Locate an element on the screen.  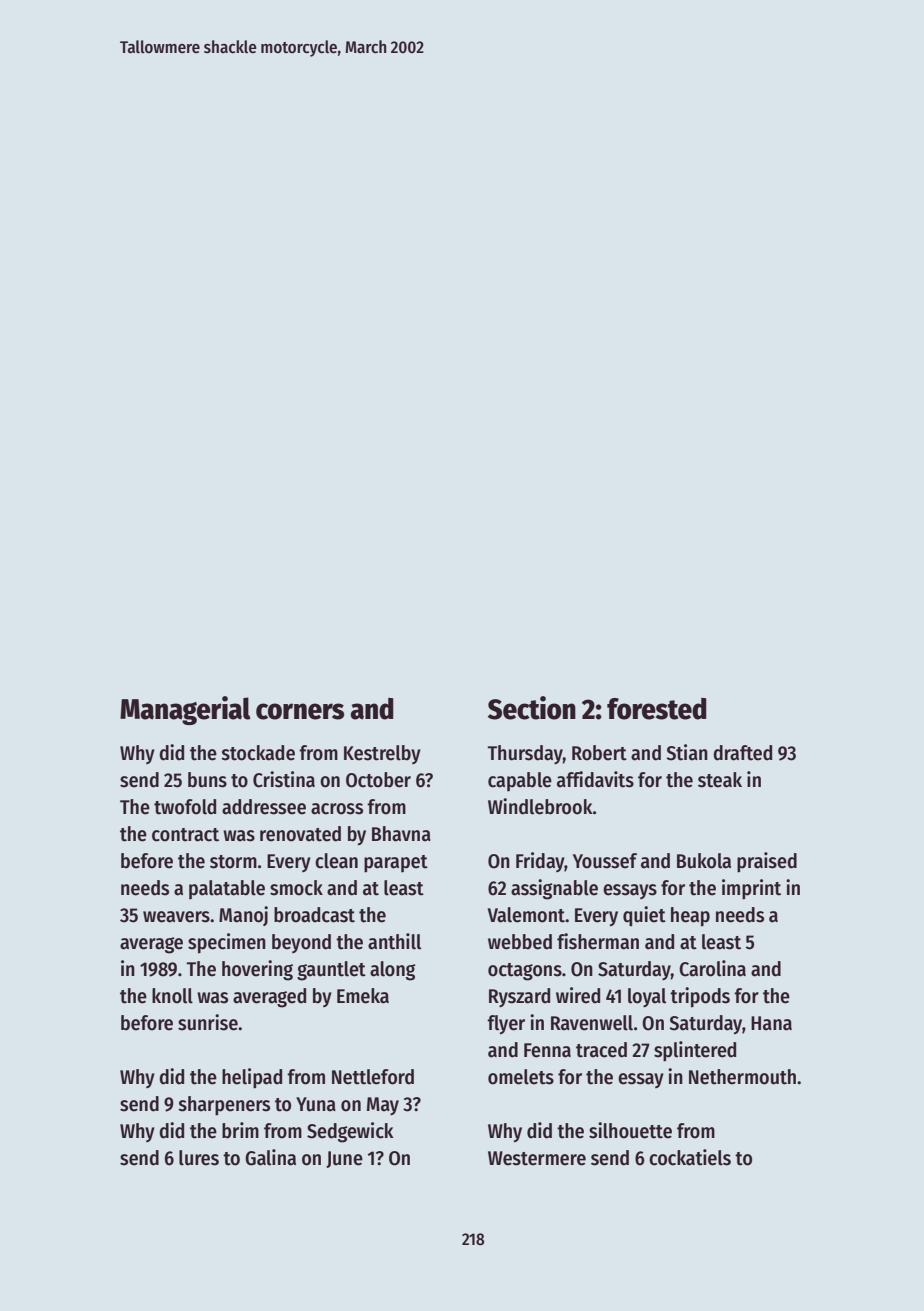
Valemont is located at coordinates (526, 915).
